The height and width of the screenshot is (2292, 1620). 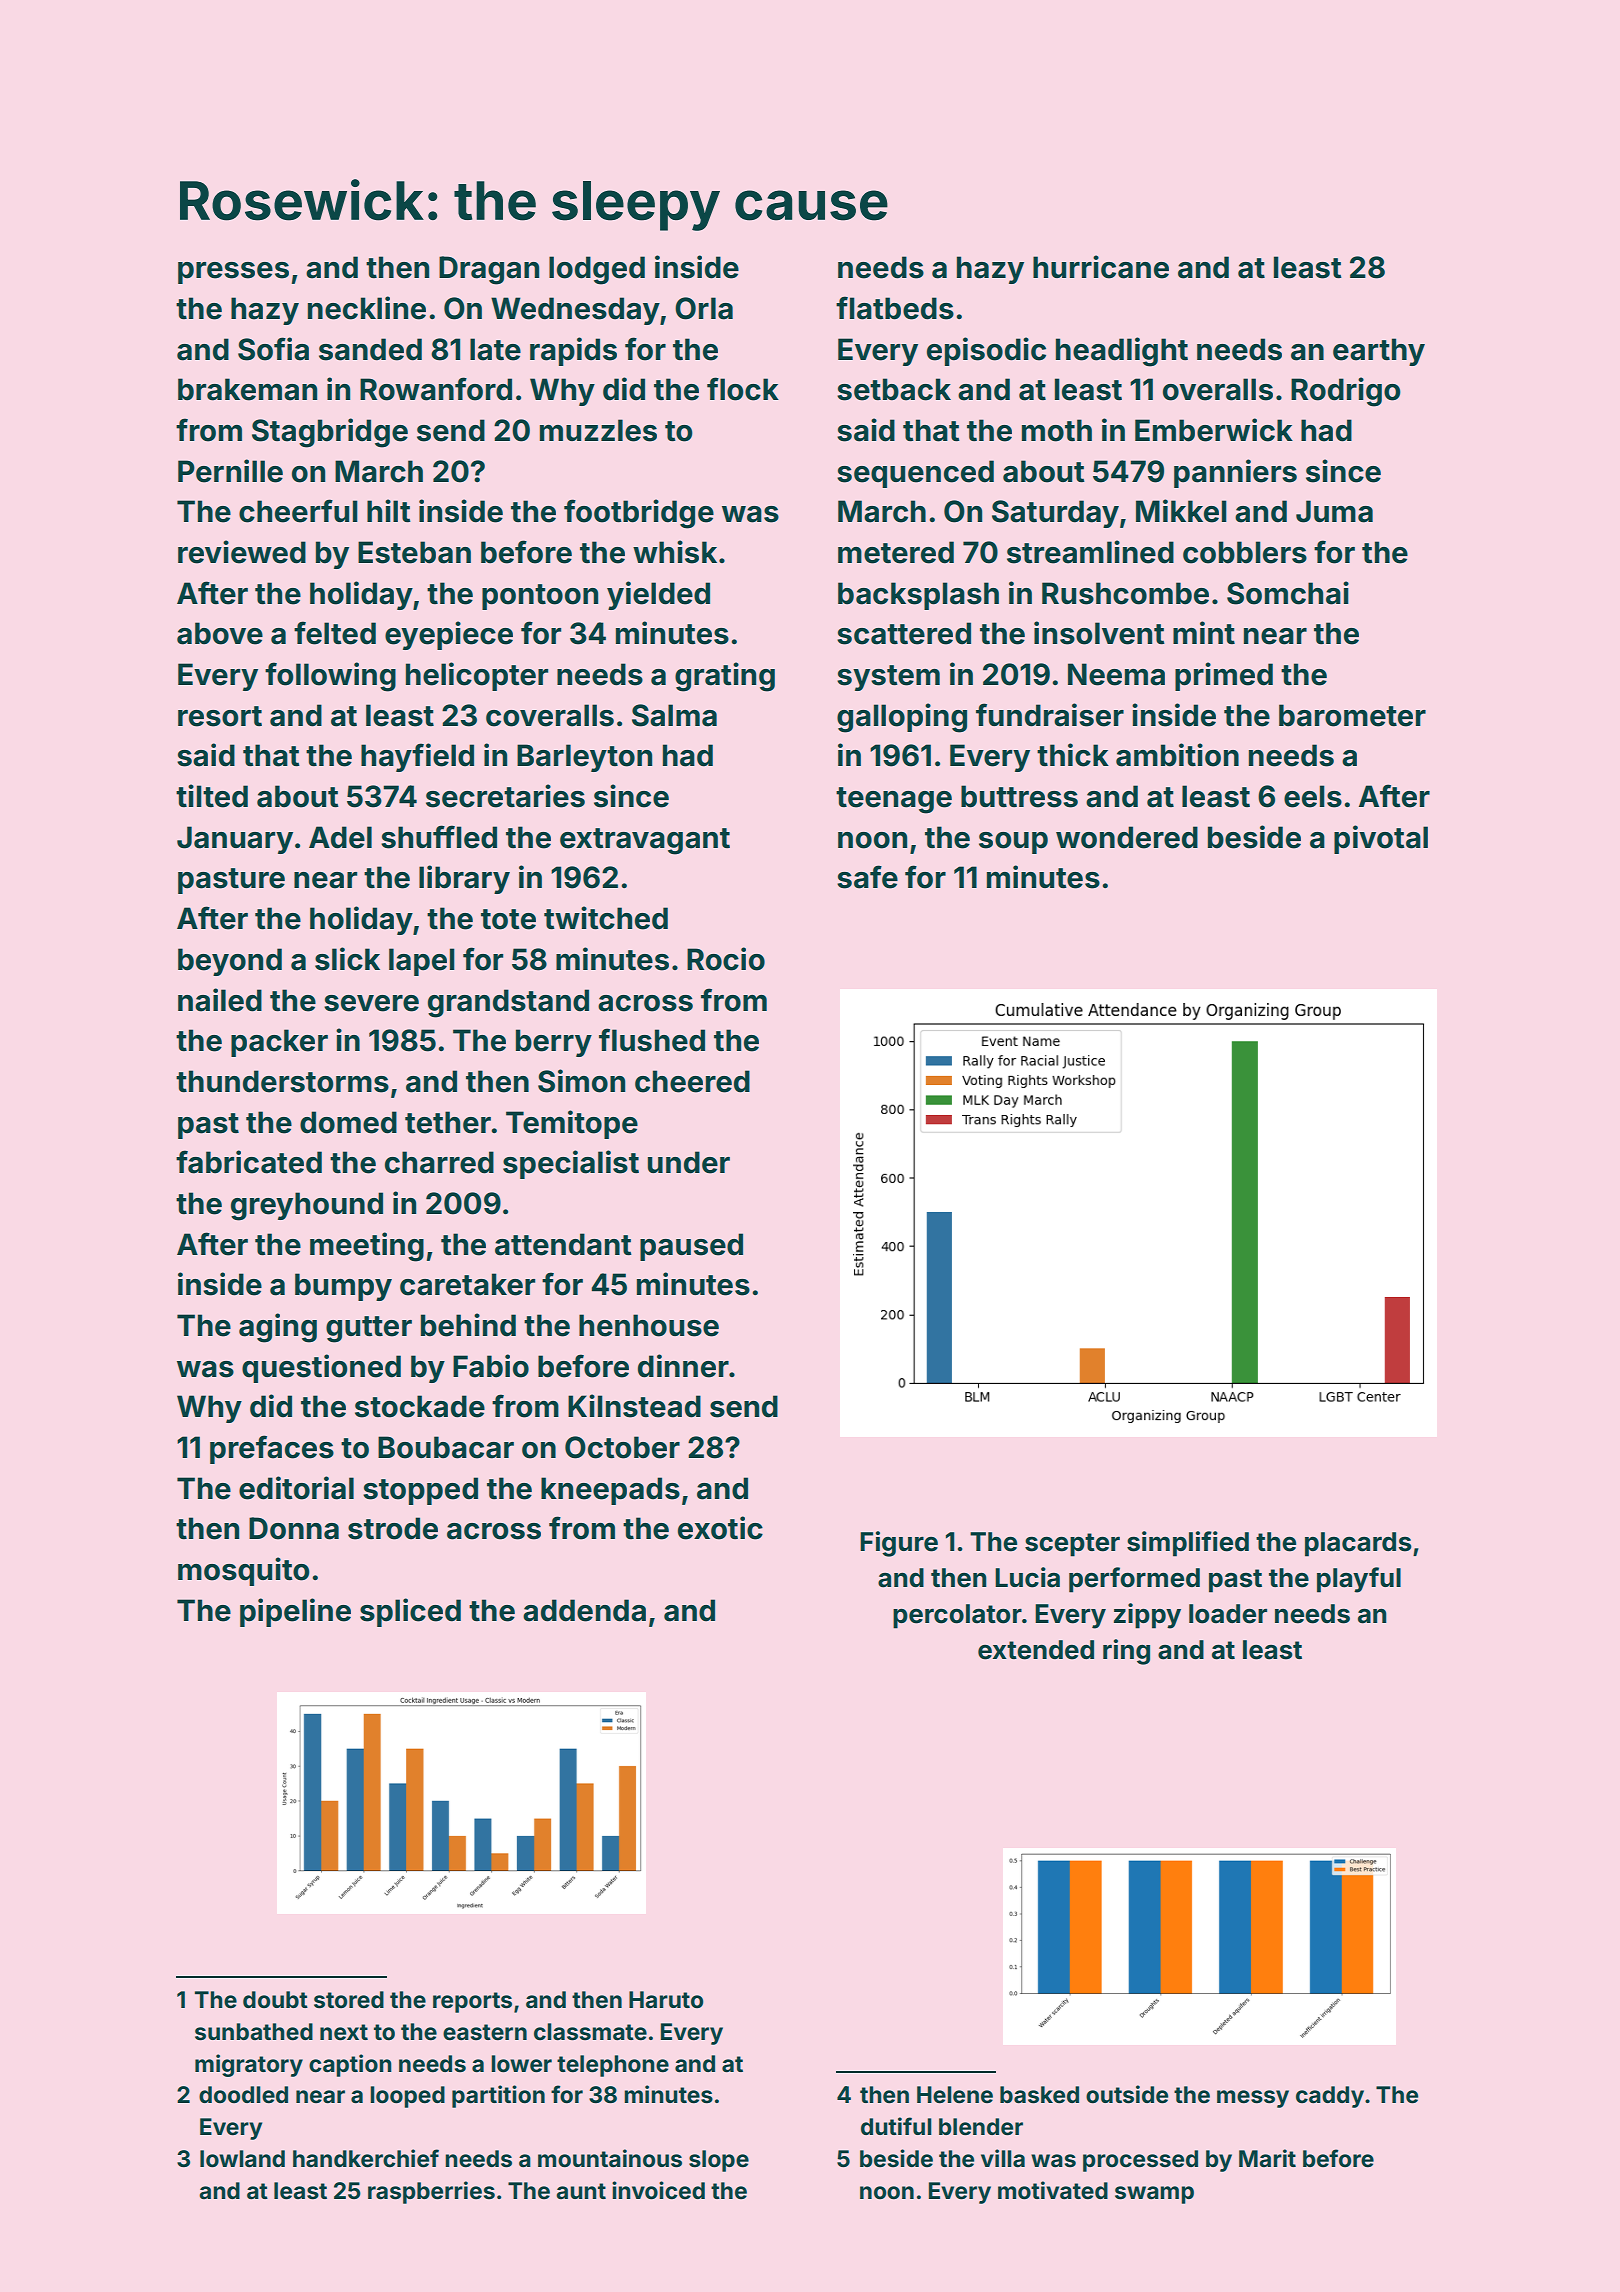 What do you see at coordinates (1127, 837) in the screenshot?
I see `wondered` at bounding box center [1127, 837].
